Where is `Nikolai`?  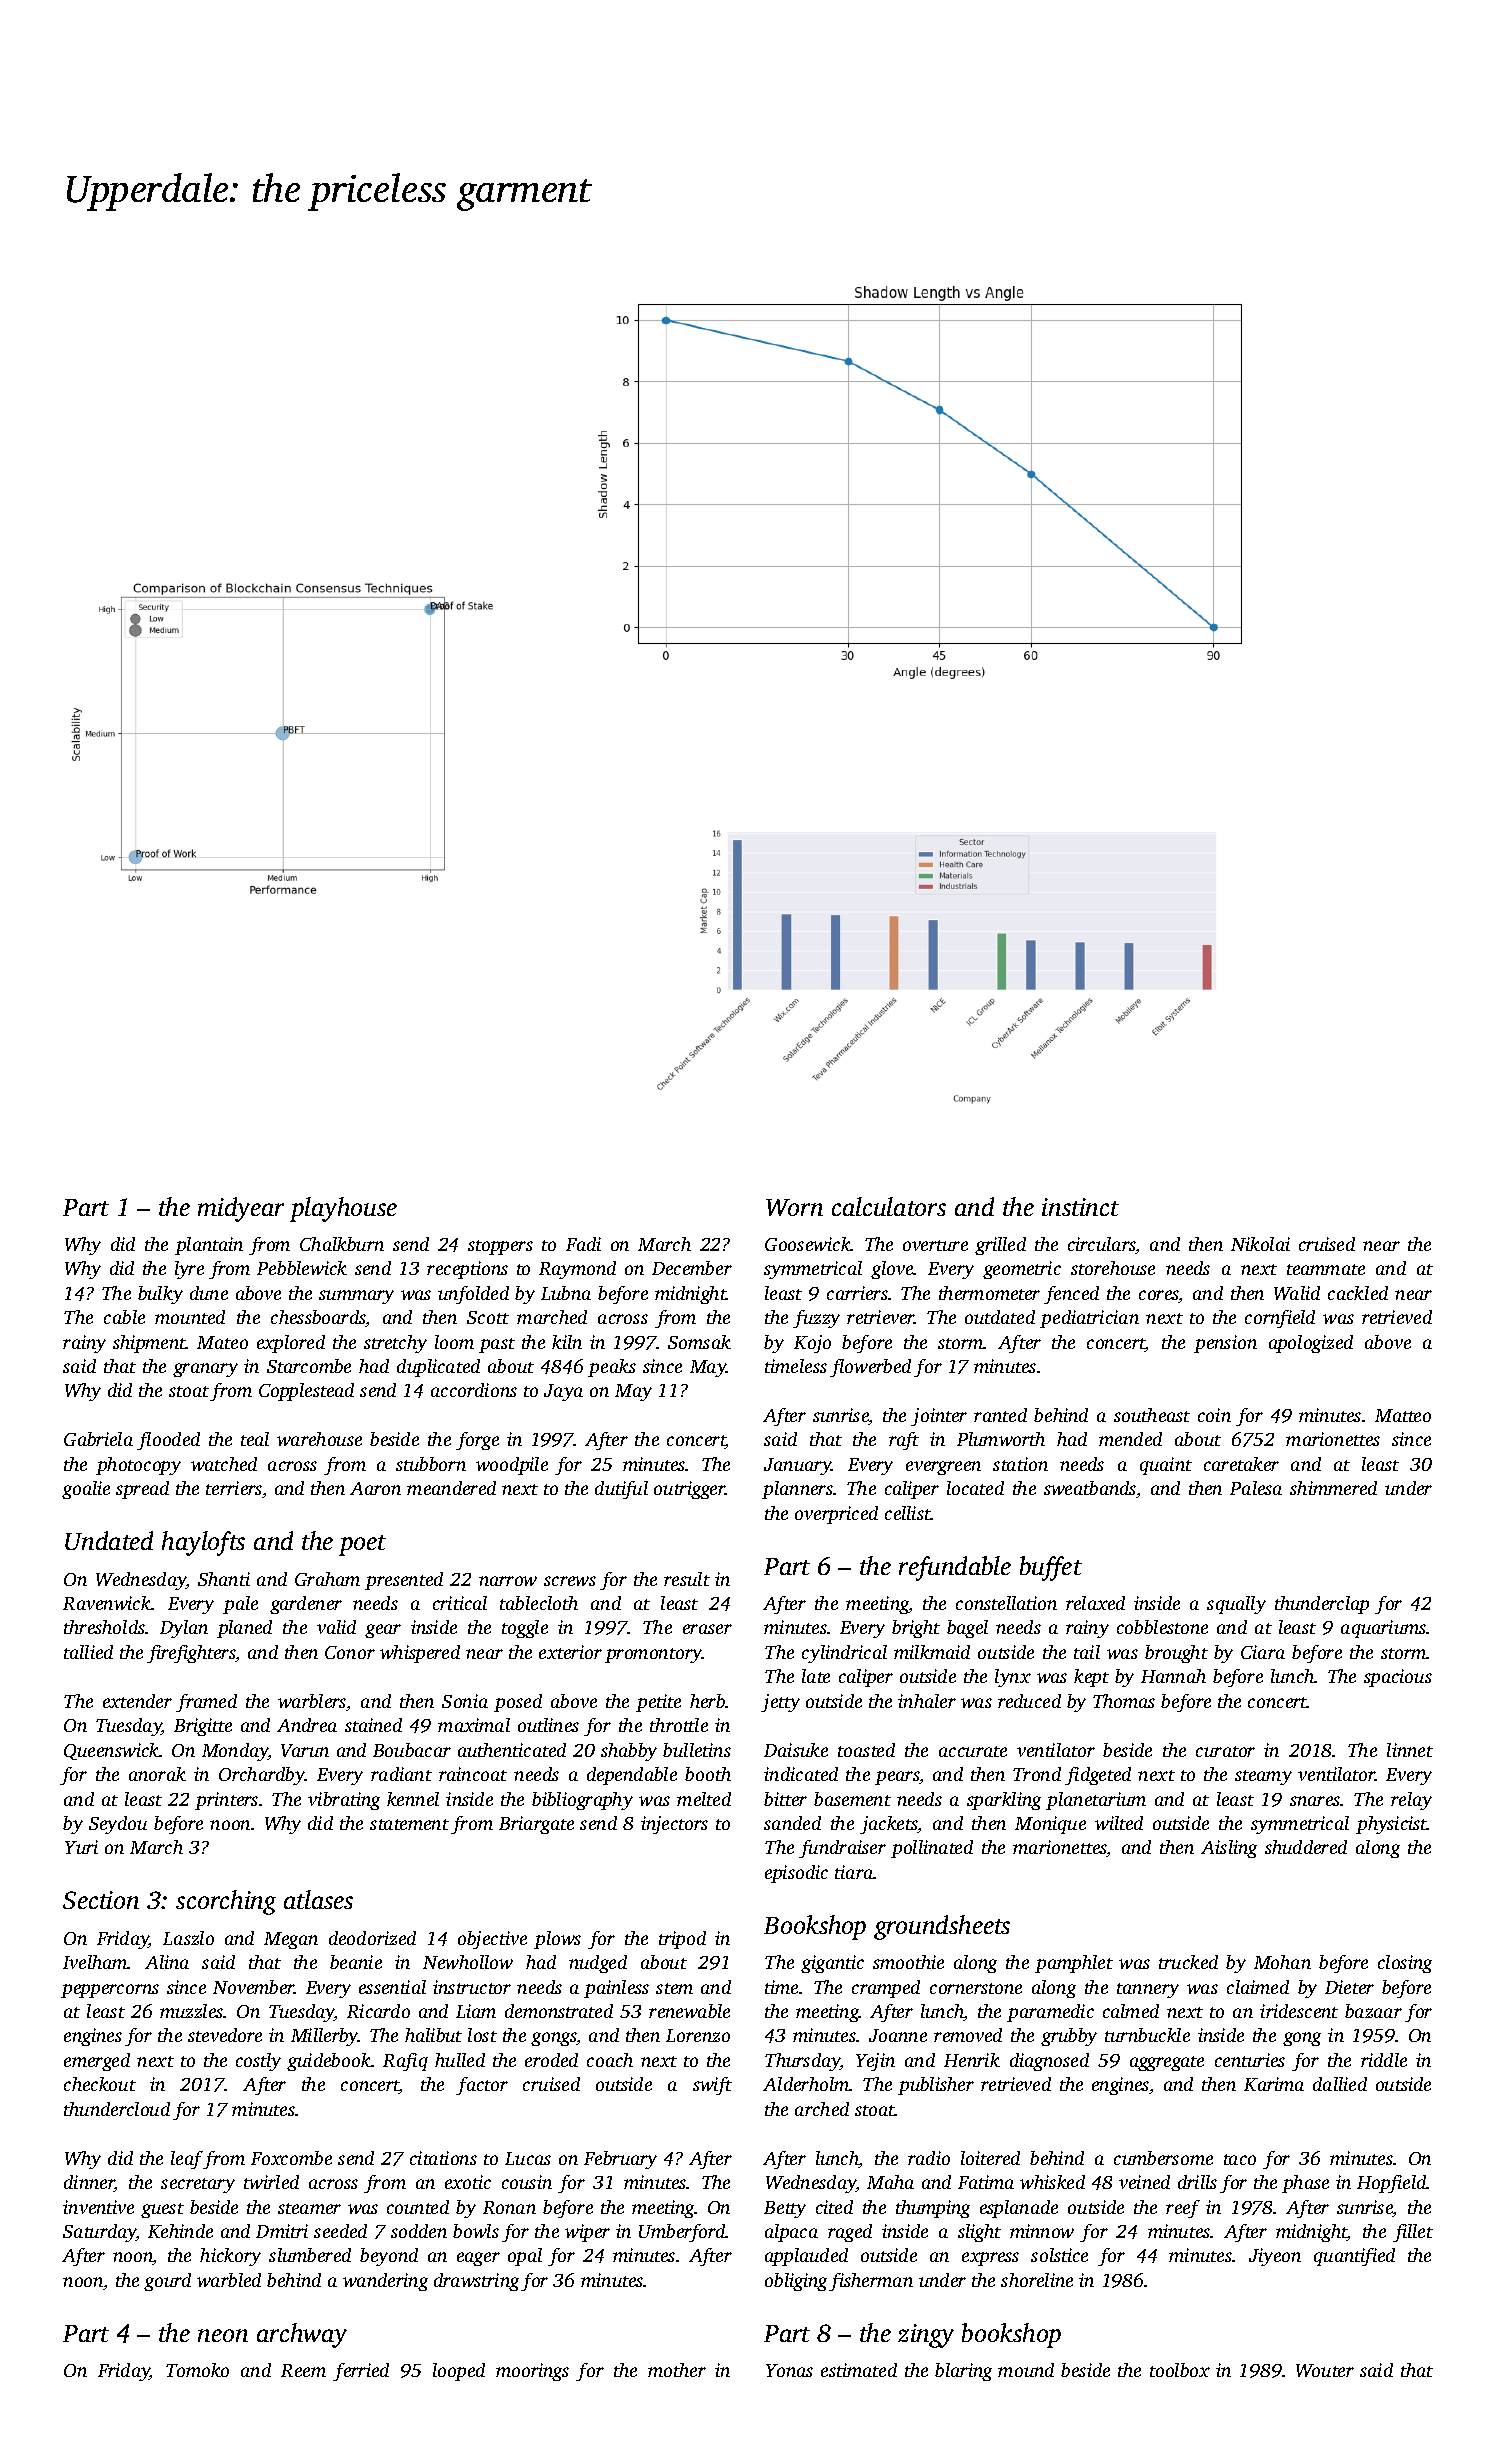
Nikolai is located at coordinates (1260, 1244).
